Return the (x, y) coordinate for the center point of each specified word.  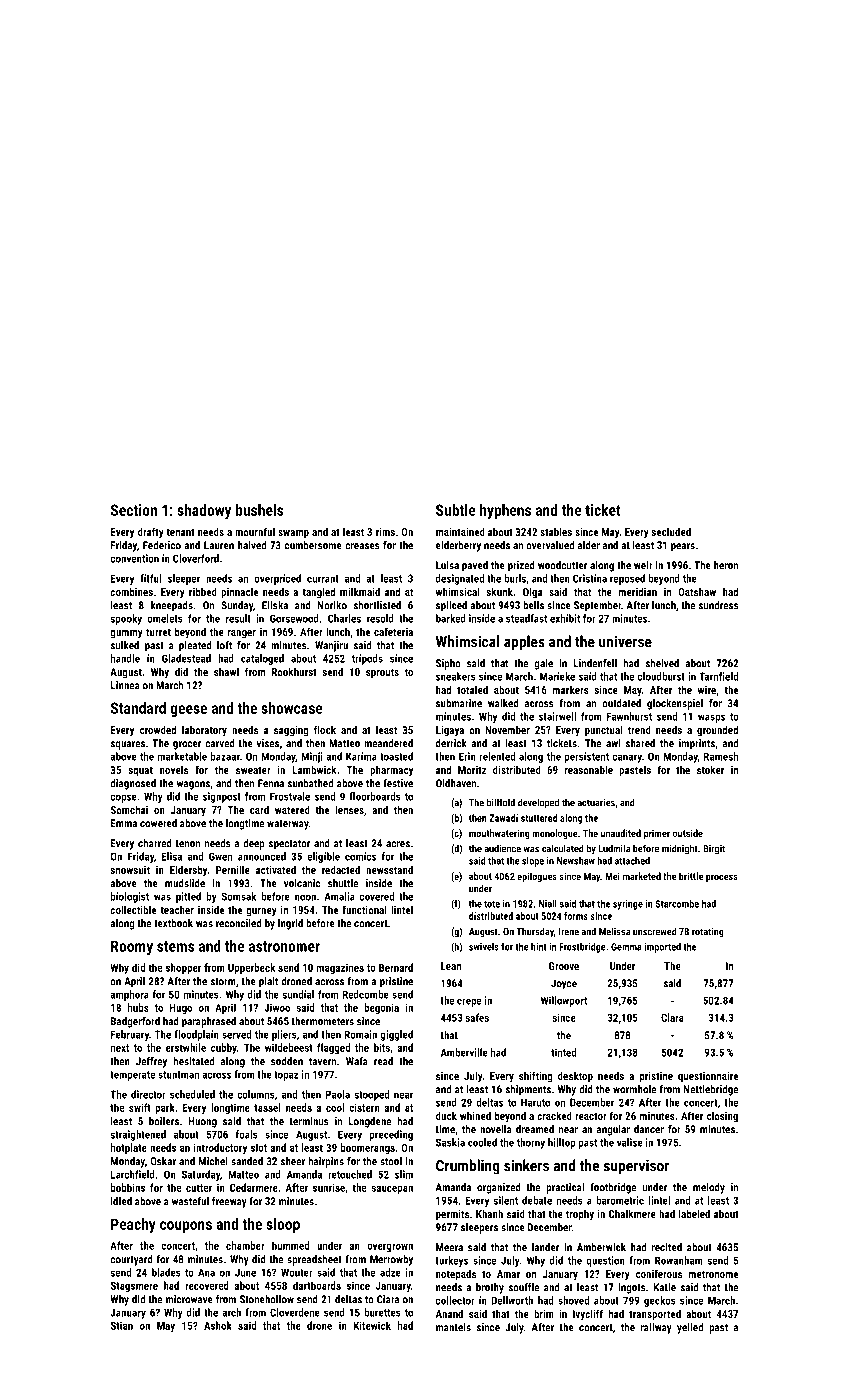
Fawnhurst (629, 716)
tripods (367, 659)
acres (398, 844)
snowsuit (130, 870)
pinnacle (239, 593)
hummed (290, 1245)
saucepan (392, 1190)
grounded (717, 731)
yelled (690, 1328)
